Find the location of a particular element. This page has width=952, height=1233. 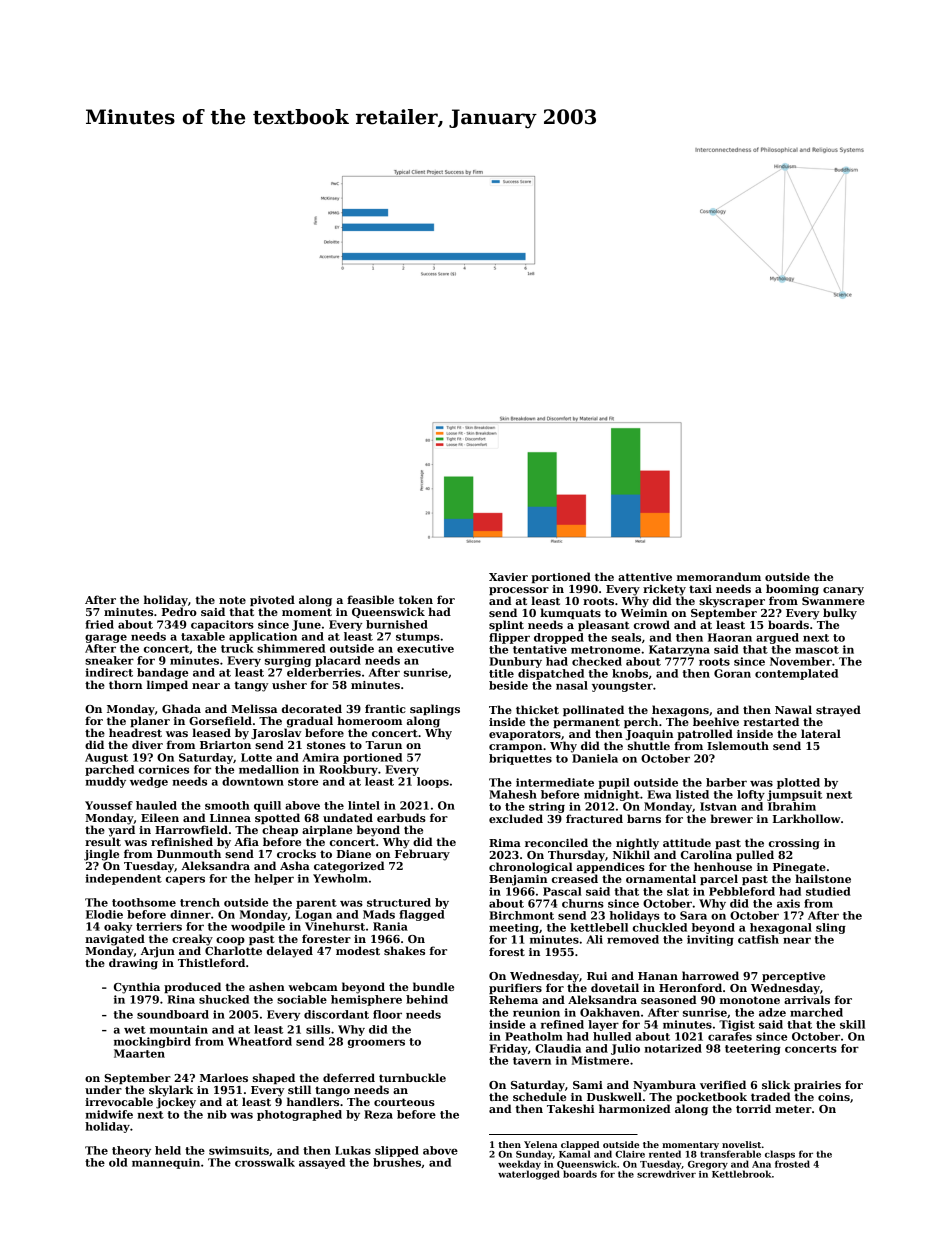

Pedro is located at coordinates (179, 611).
